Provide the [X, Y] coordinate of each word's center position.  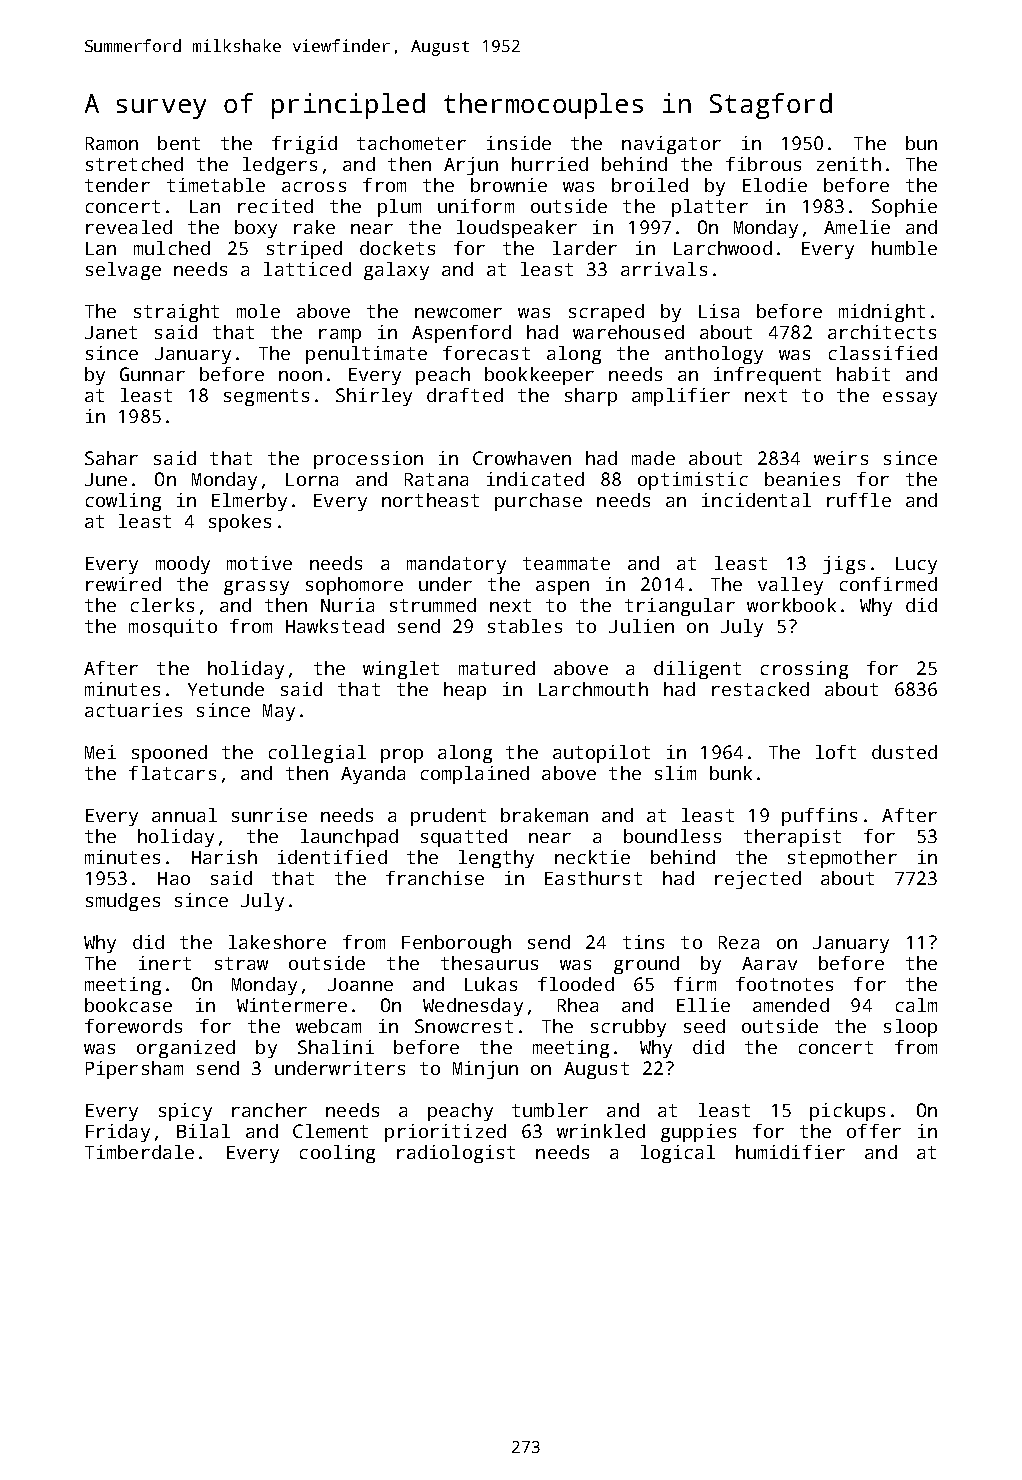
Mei [100, 752]
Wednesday [473, 1007]
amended [791, 1005]
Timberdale [139, 1152]
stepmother [842, 859]
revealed [129, 227]
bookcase [128, 1005]
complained [475, 775]
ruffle [859, 500]
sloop [910, 1028]
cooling [337, 1154]
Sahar [111, 458]
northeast [430, 500]
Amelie [857, 227]
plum [399, 208]
